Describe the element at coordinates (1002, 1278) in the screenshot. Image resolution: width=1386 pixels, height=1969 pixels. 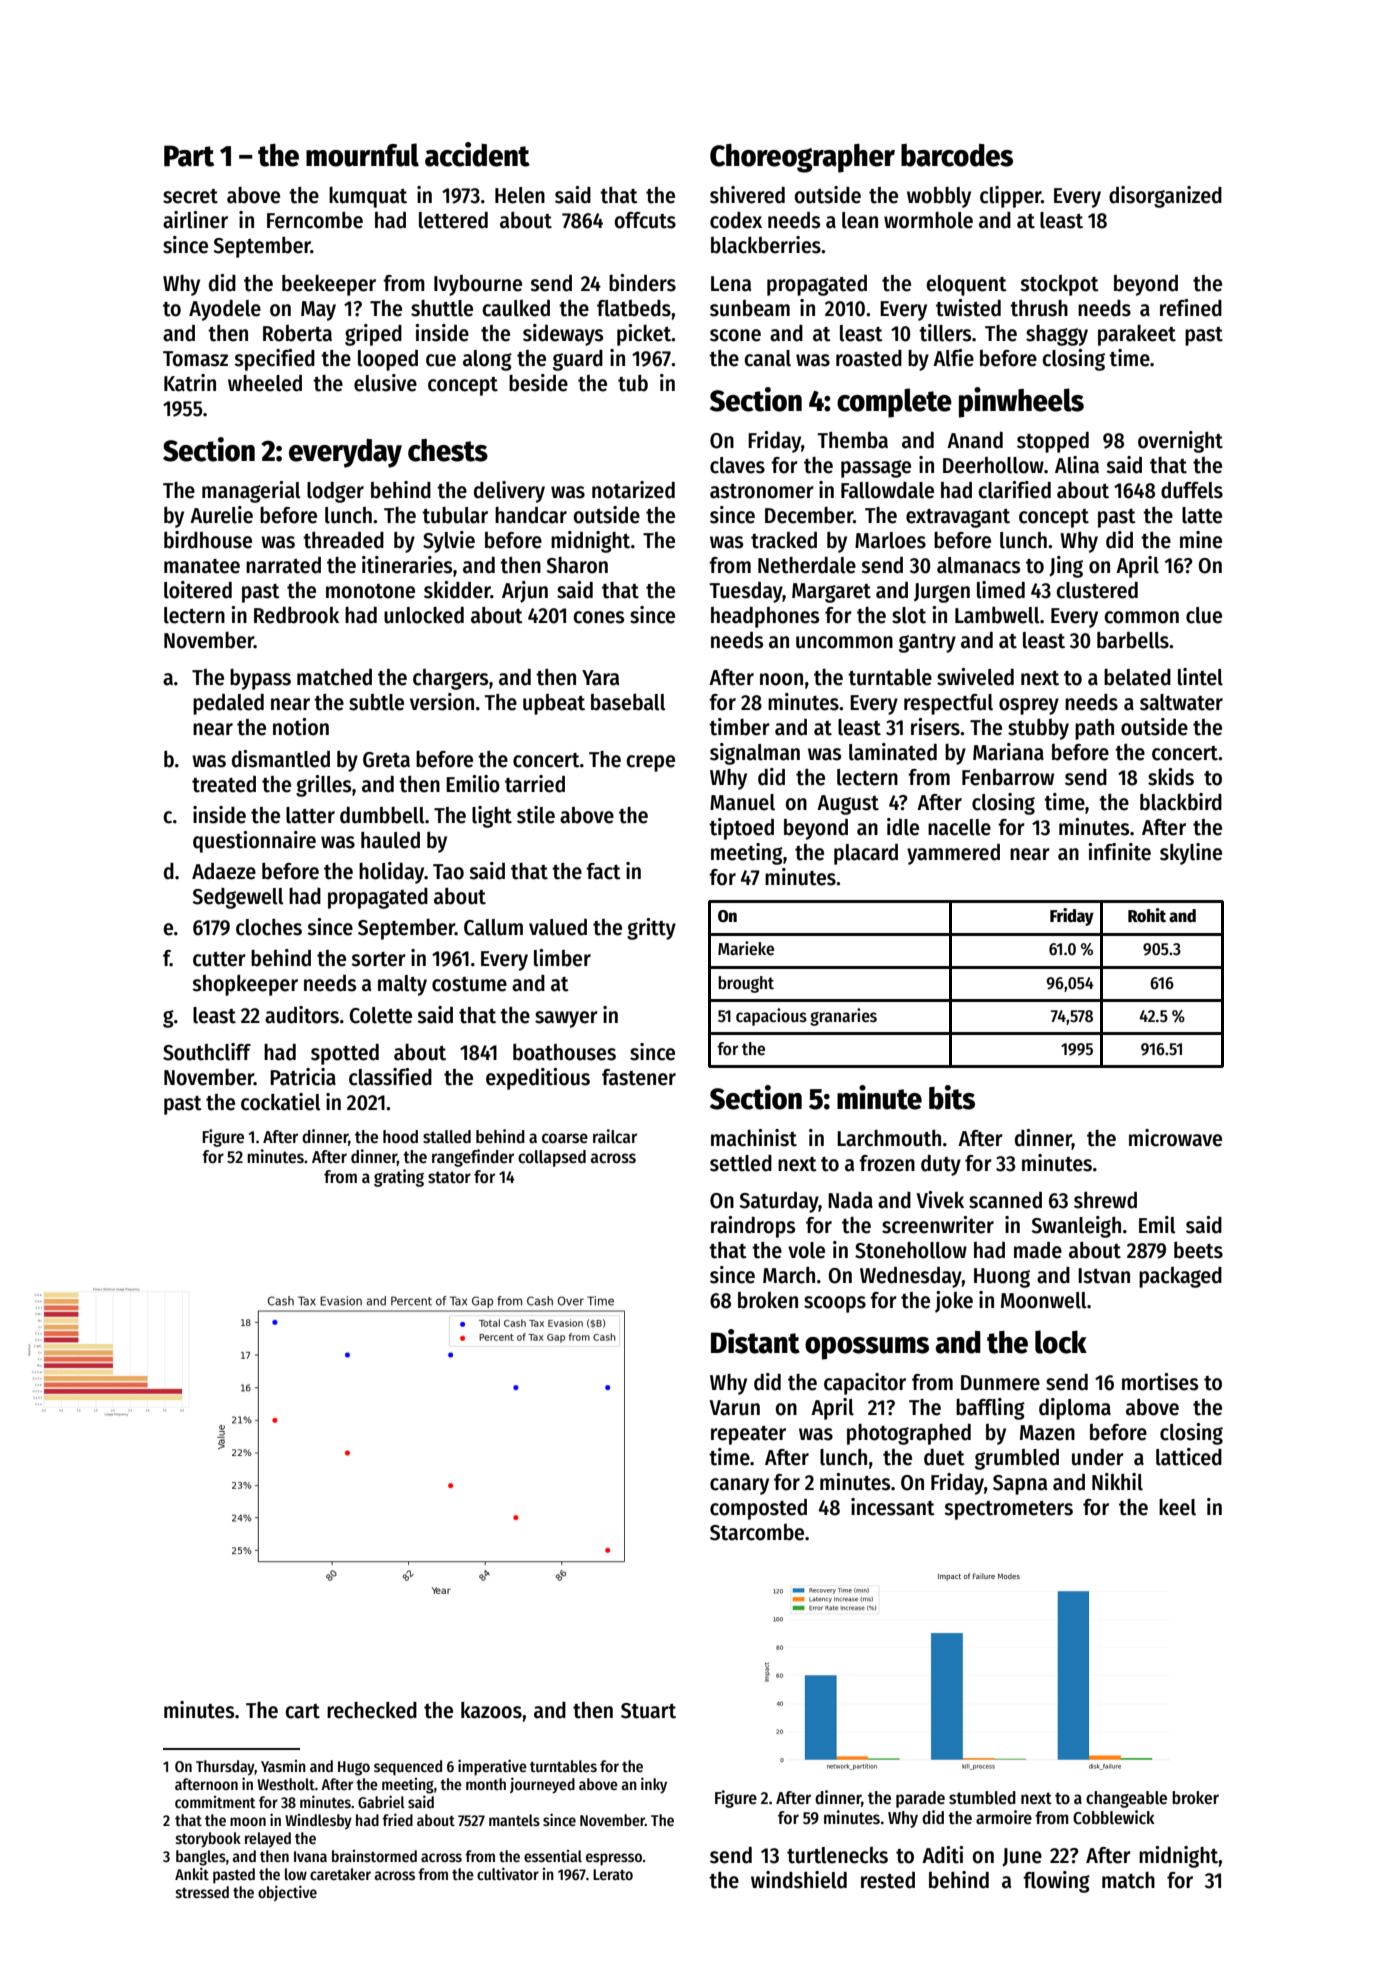
I see `Huong` at that location.
